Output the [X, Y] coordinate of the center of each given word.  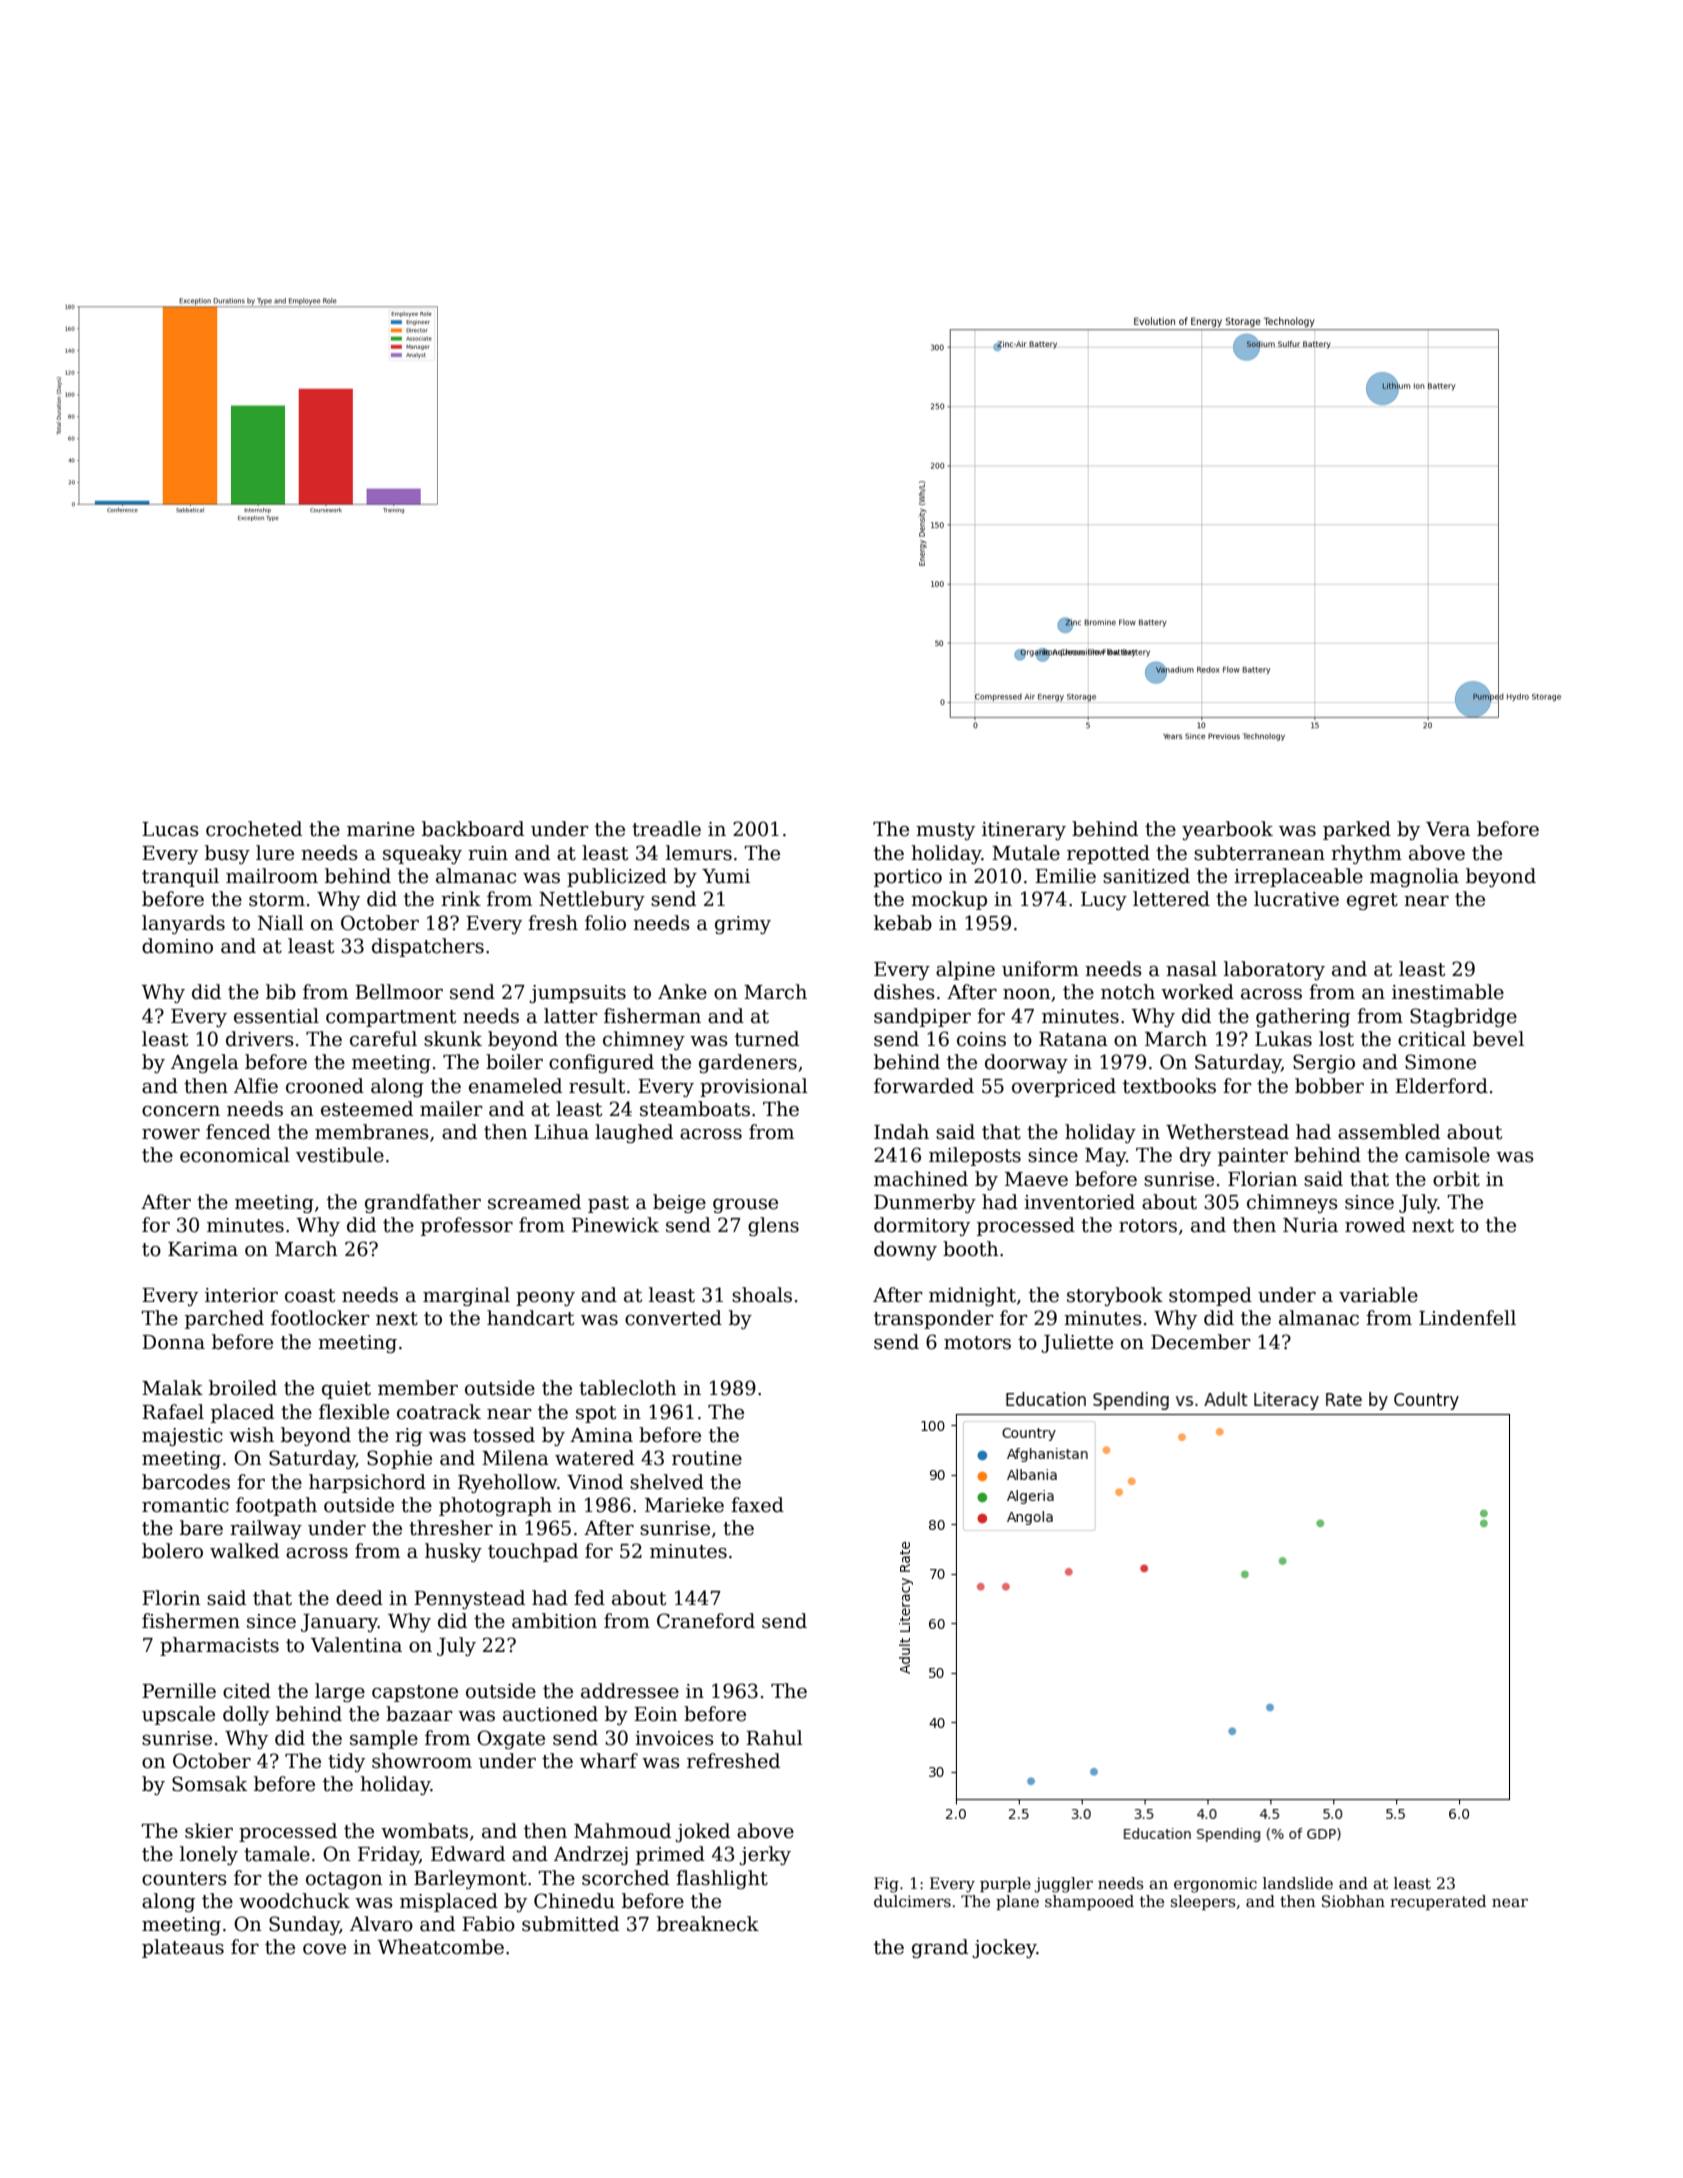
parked [1357, 830]
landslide [1298, 1883]
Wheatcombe [441, 1947]
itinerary [1024, 831]
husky [453, 1552]
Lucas [170, 829]
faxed [757, 1505]
